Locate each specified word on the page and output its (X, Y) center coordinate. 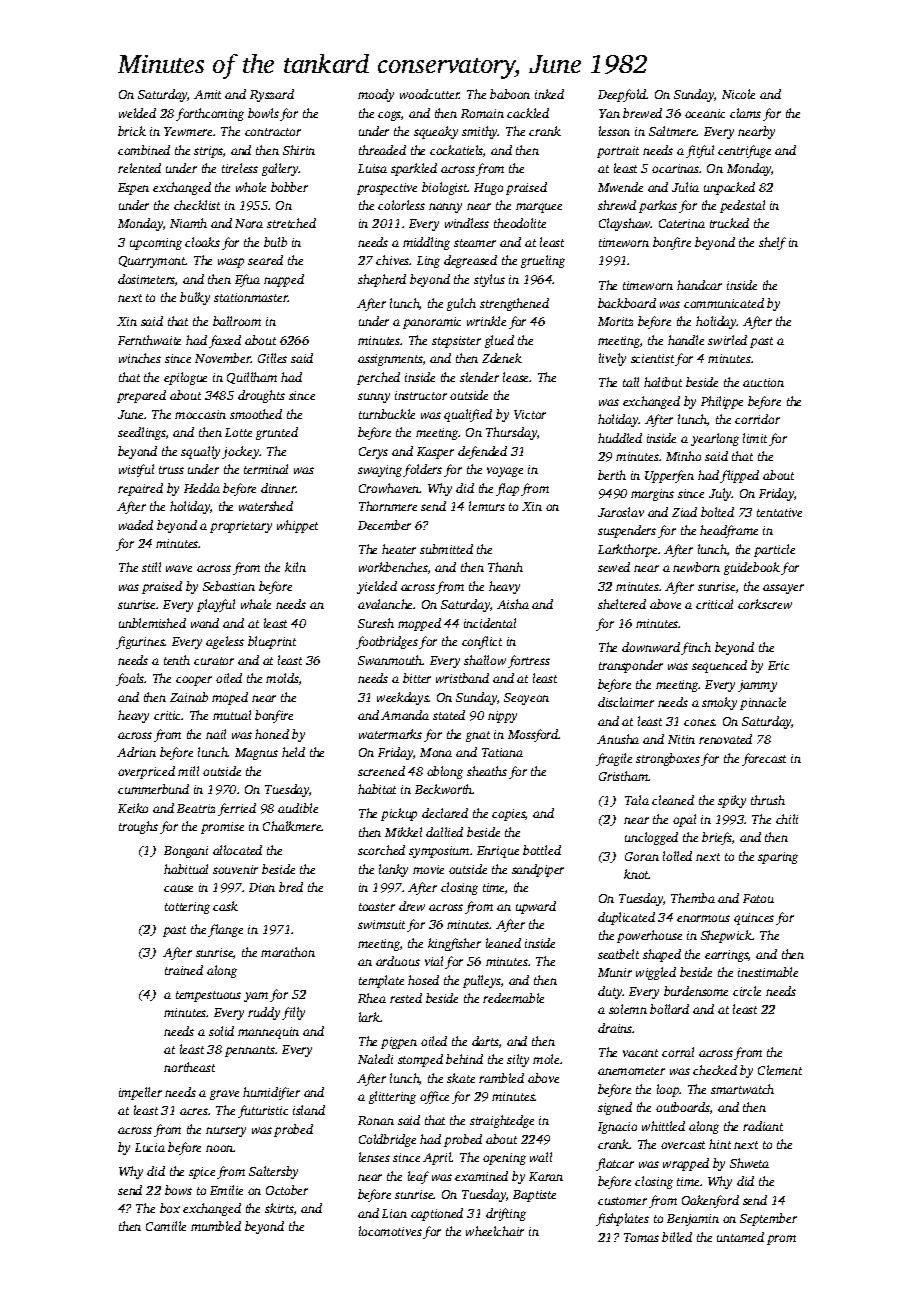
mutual (232, 715)
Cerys (373, 453)
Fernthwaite (149, 340)
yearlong (715, 439)
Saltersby (273, 1172)
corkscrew (765, 604)
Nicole (738, 94)
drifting (506, 1214)
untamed (740, 1237)
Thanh (505, 567)
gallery (280, 169)
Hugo (488, 189)
